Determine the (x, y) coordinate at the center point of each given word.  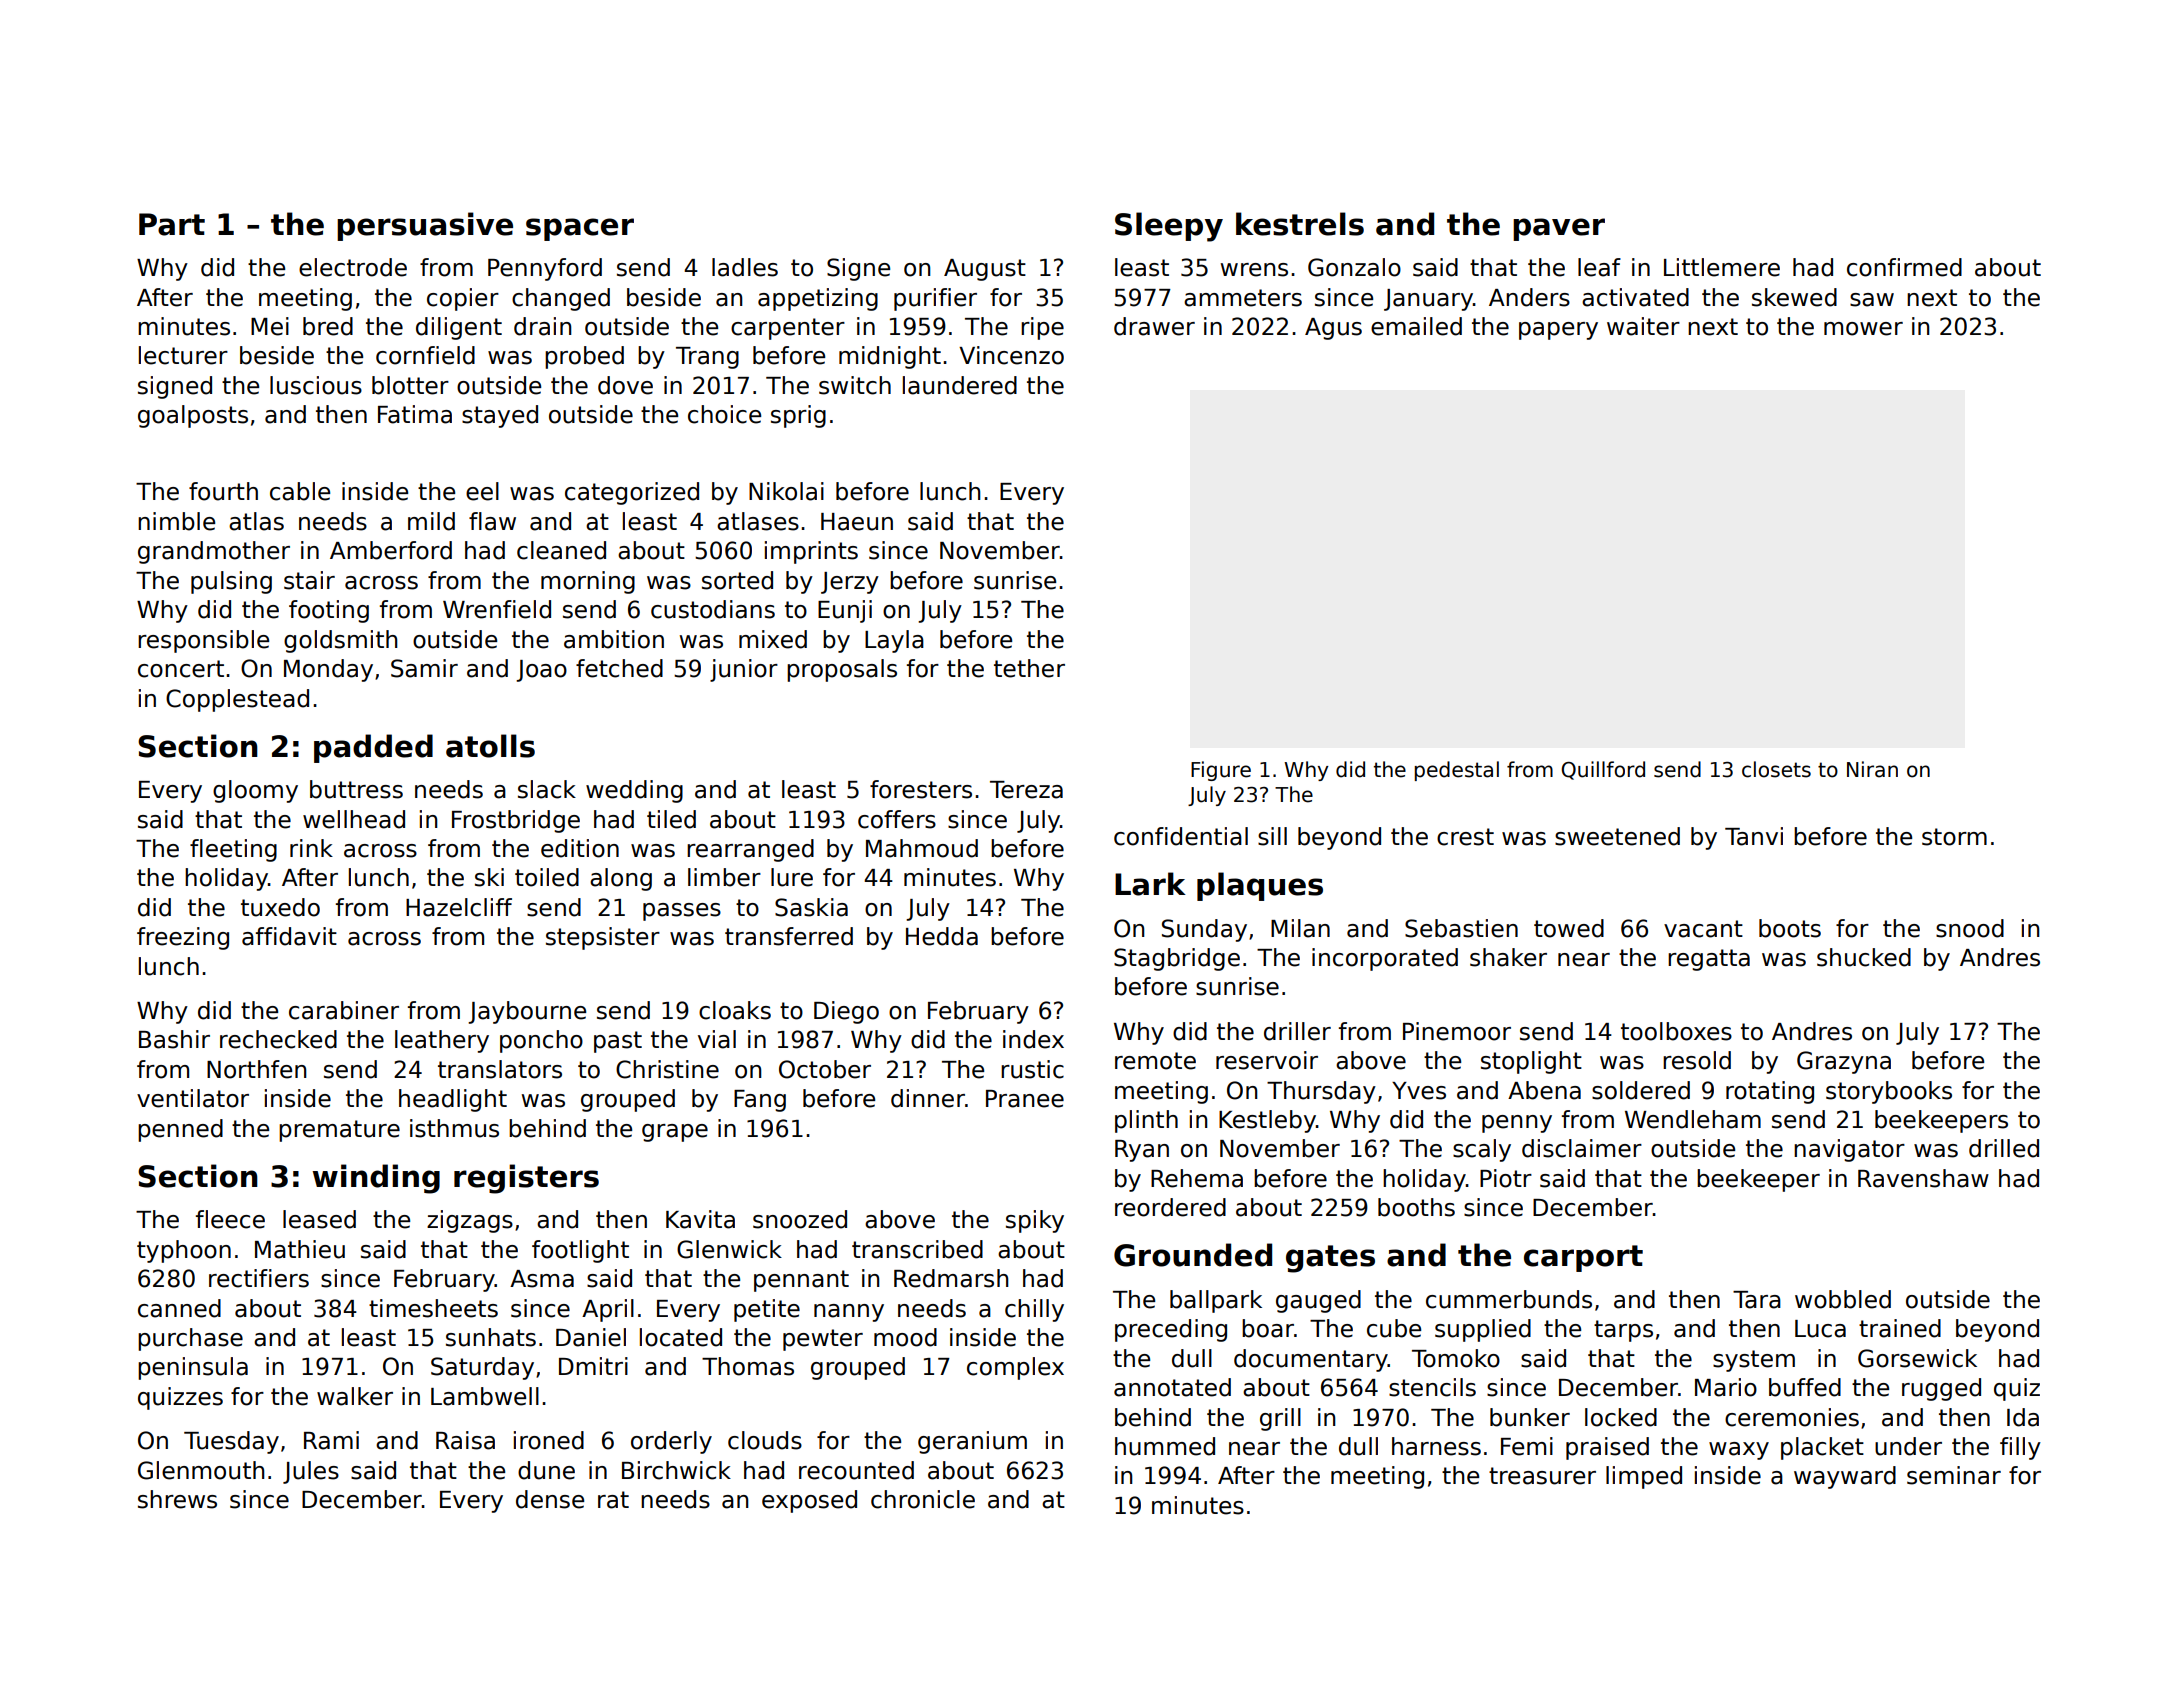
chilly (1034, 1310)
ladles (745, 267)
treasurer (1542, 1476)
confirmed (1904, 267)
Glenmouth (201, 1470)
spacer (580, 229)
